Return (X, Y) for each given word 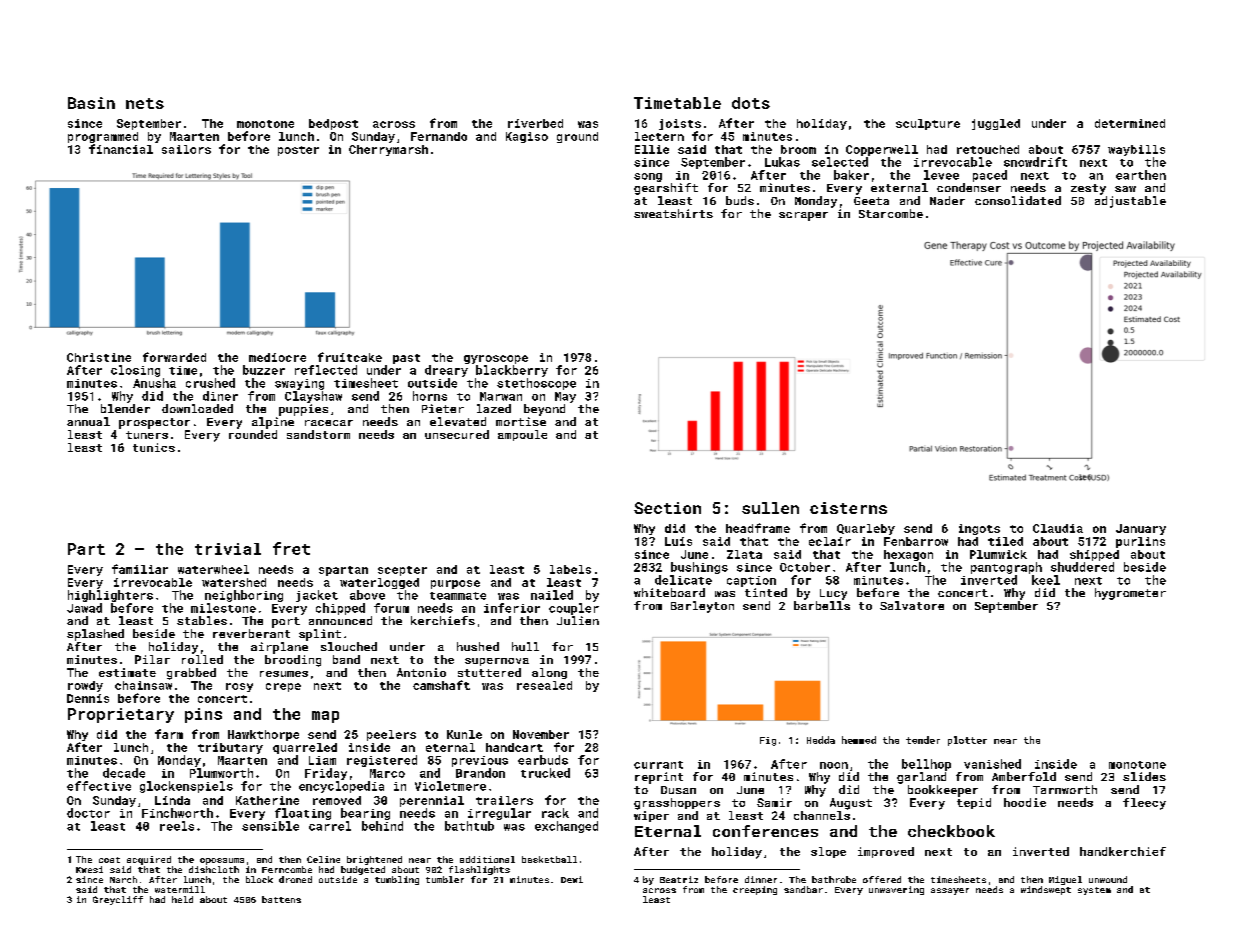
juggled (996, 124)
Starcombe (891, 213)
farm (169, 734)
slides (1144, 776)
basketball (549, 859)
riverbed (535, 123)
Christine (99, 357)
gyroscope (496, 359)
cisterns (848, 508)
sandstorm (318, 434)
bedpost (333, 124)
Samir (774, 802)
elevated (458, 421)
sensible (270, 826)
